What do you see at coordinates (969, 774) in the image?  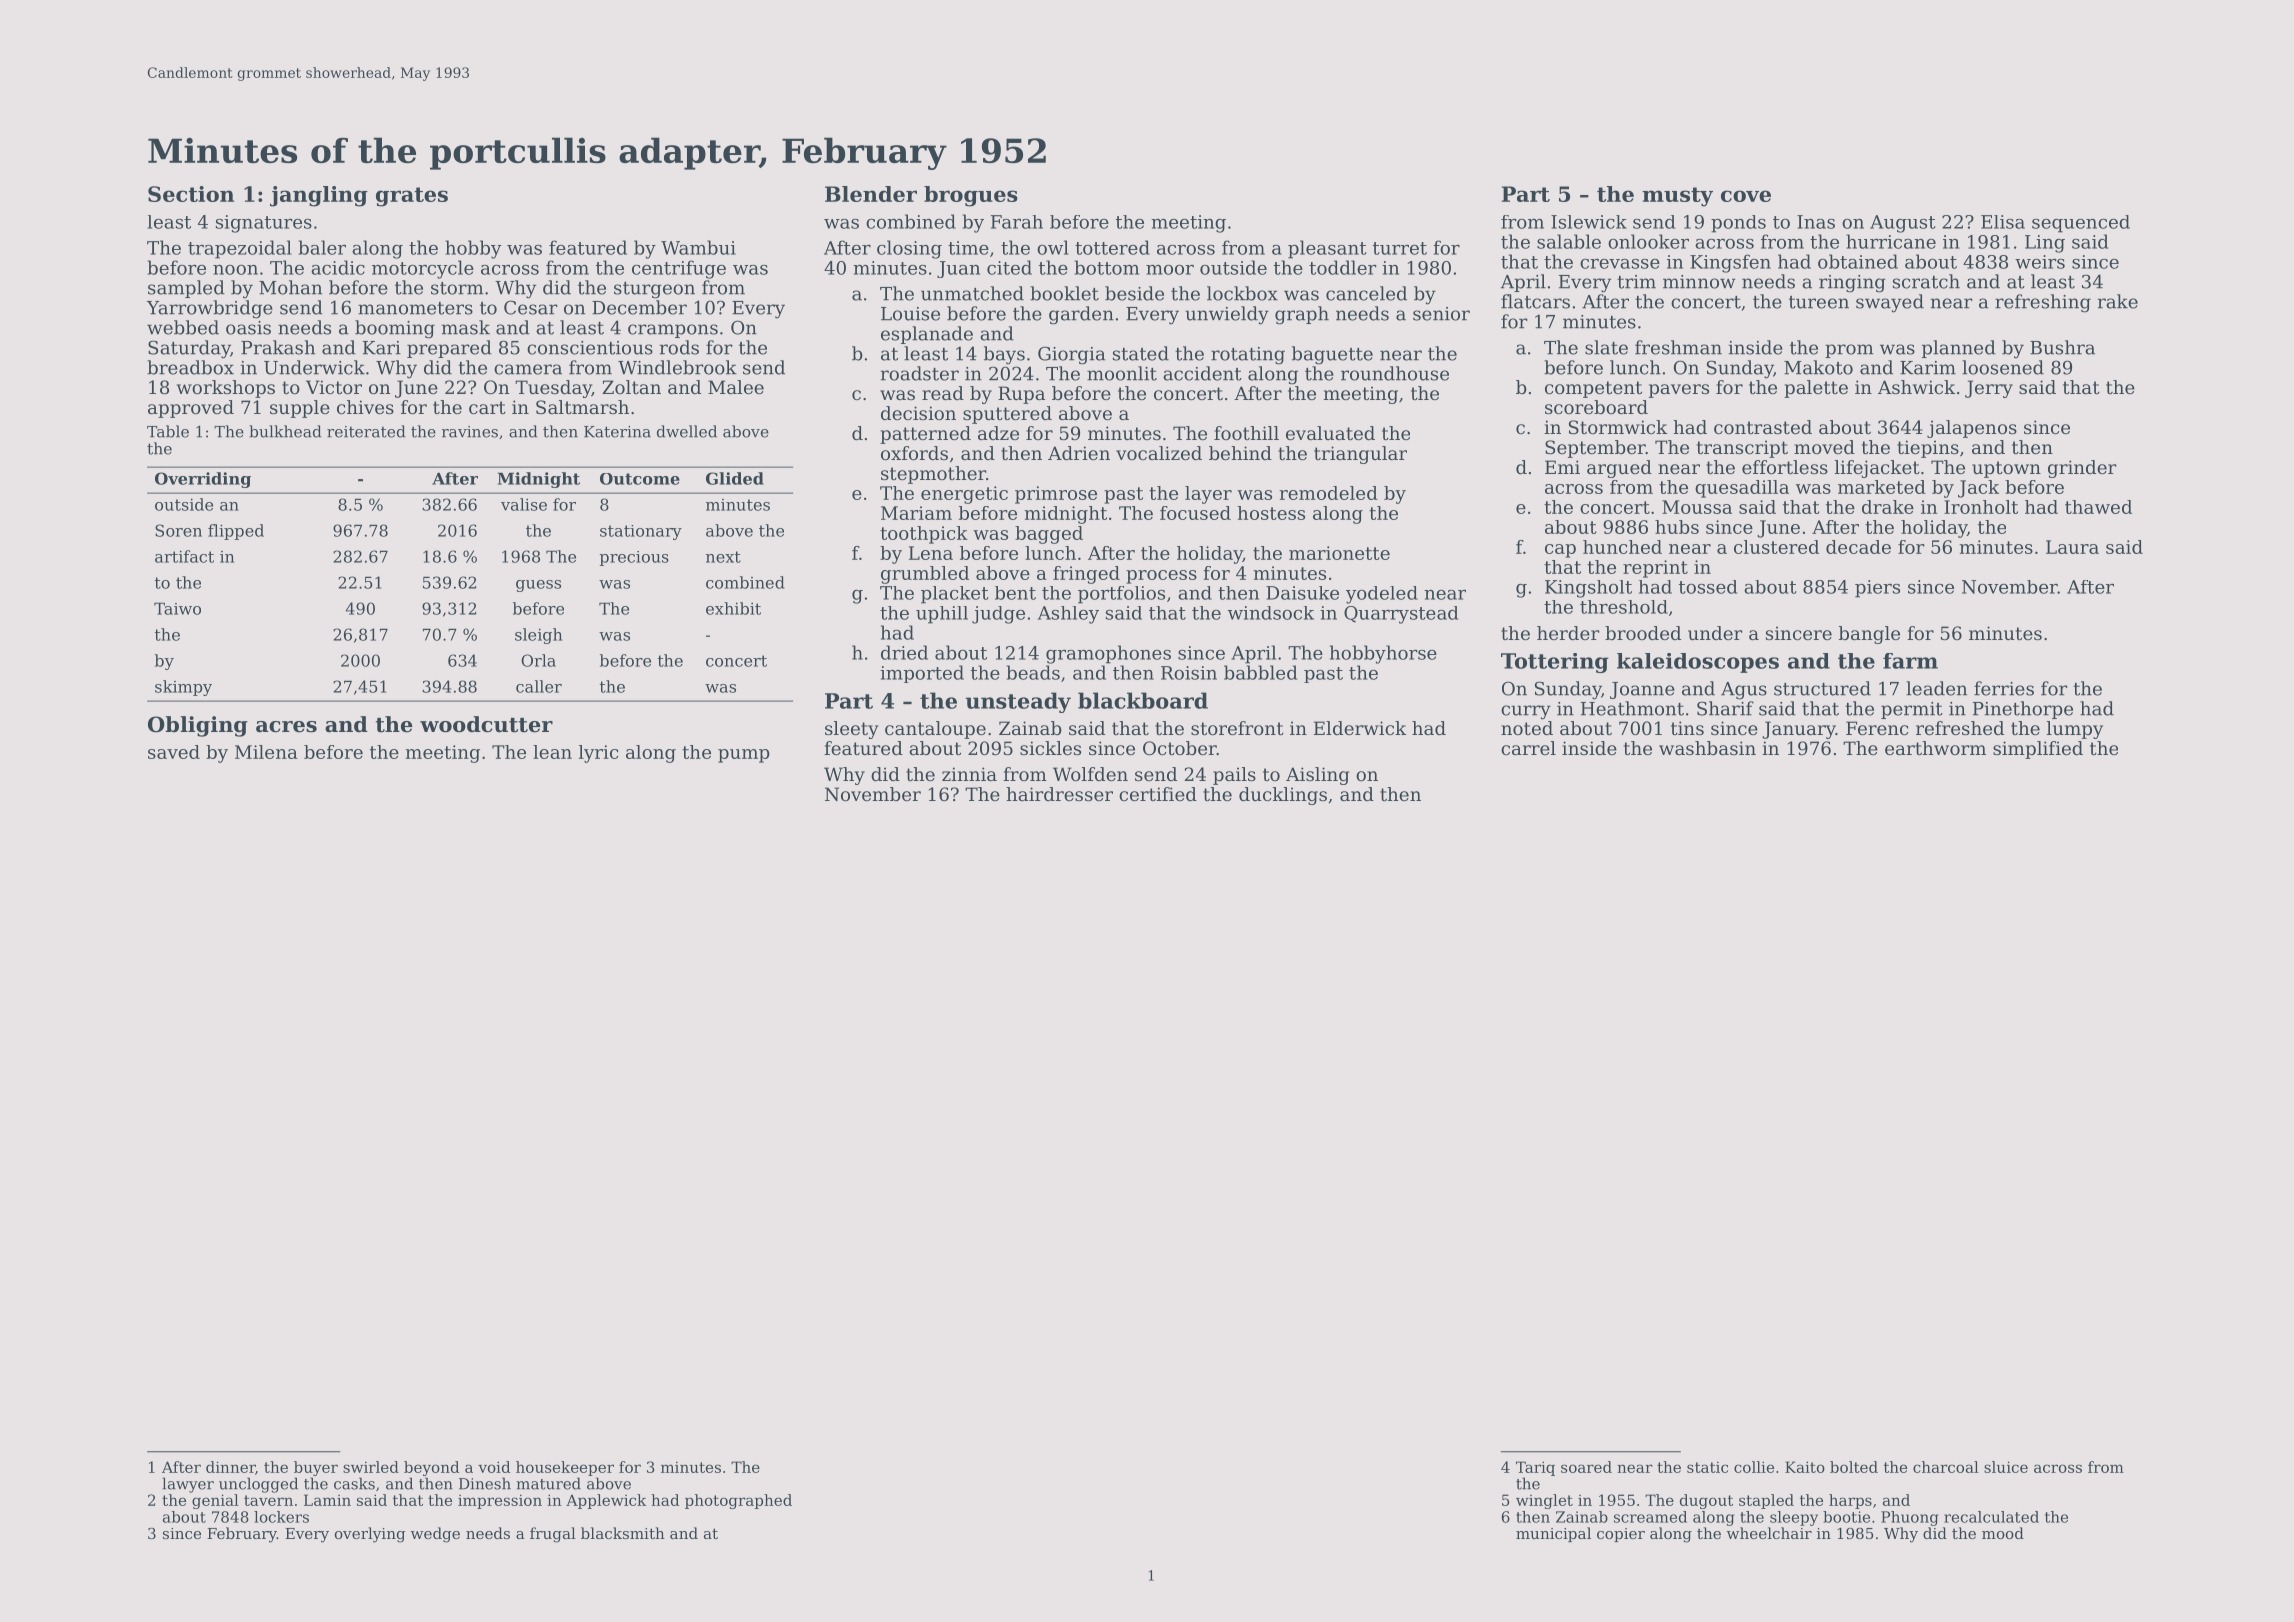 I see `zinnia` at bounding box center [969, 774].
